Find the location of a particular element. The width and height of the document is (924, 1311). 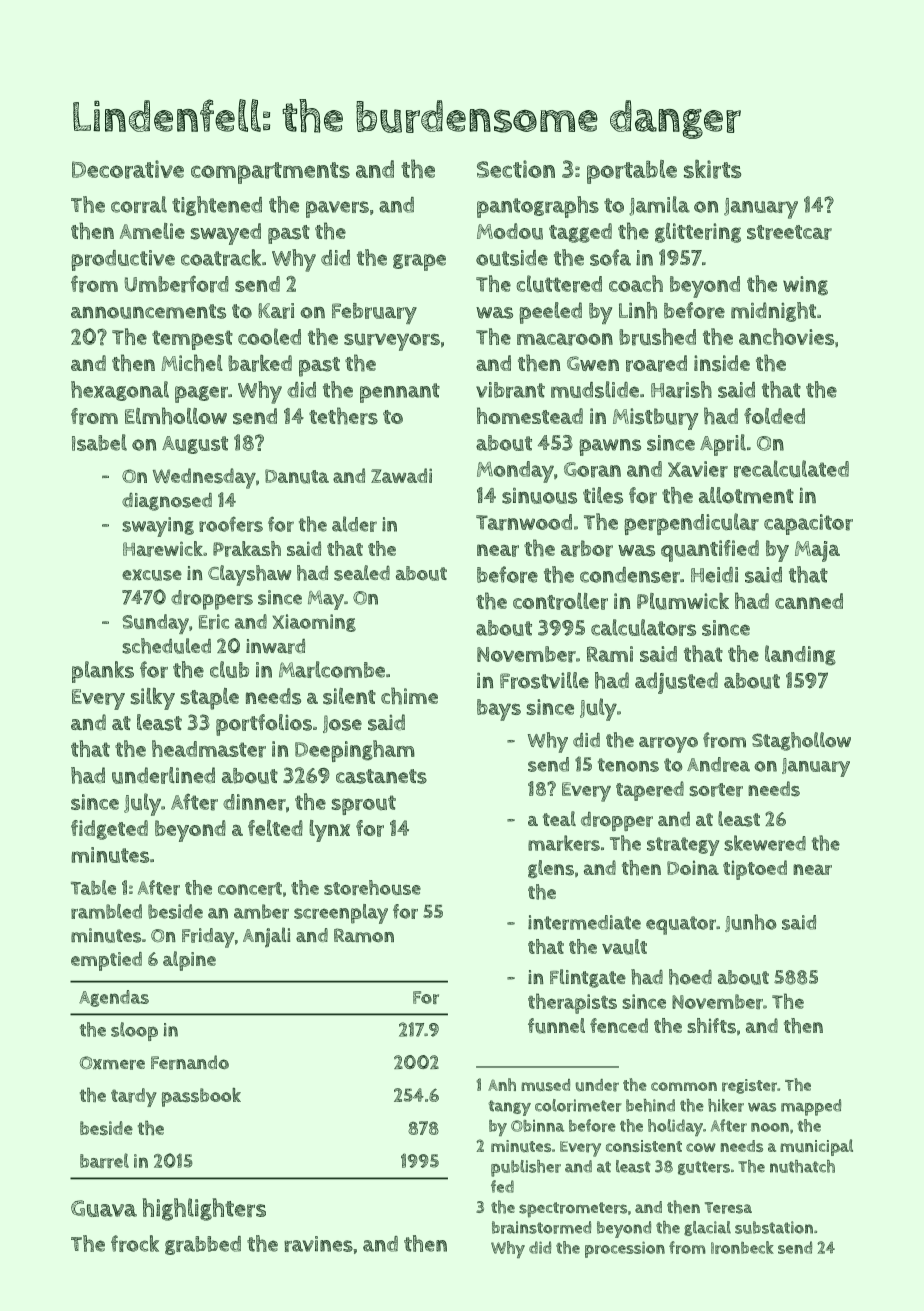

pavers is located at coordinates (337, 209).
